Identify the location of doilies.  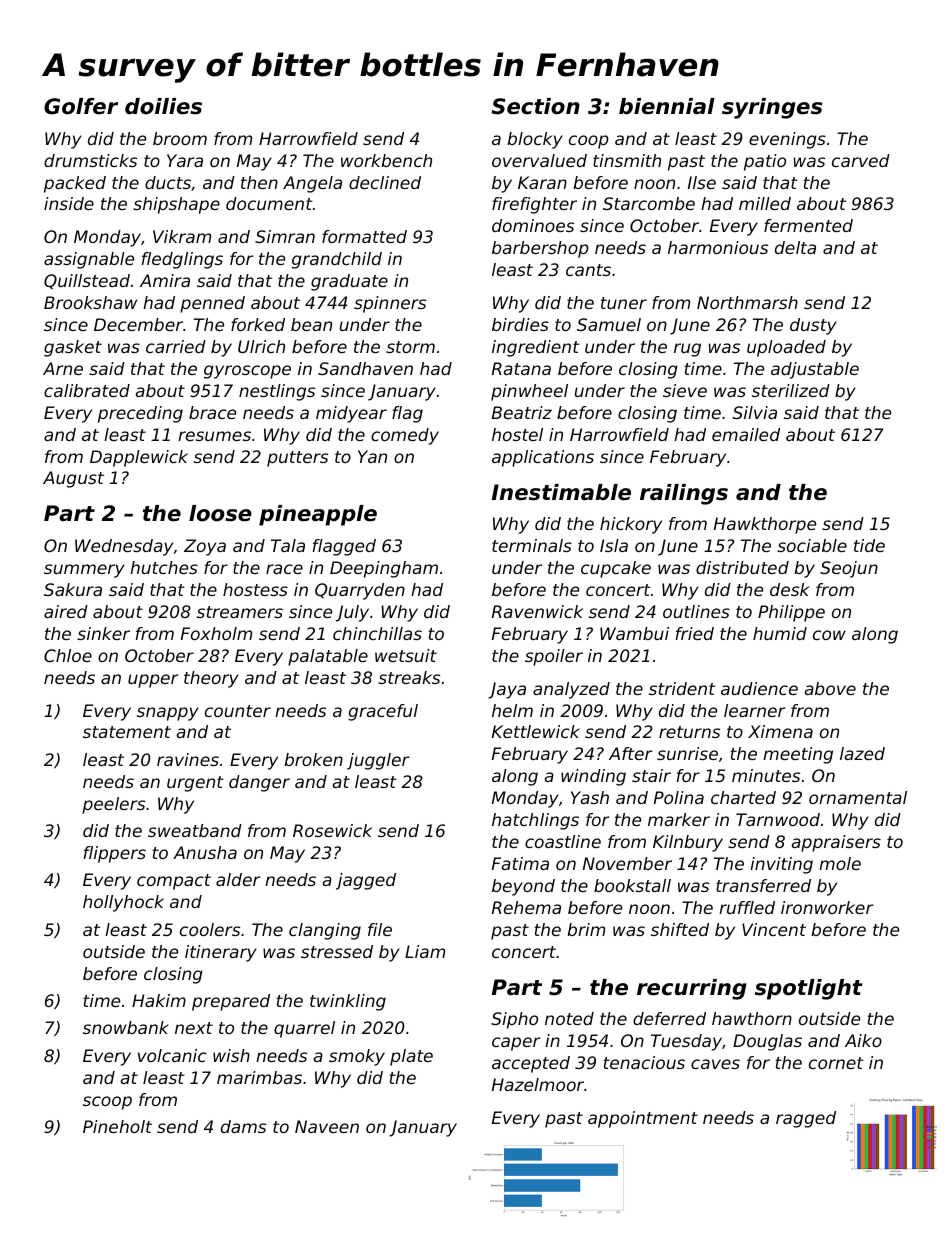
(163, 106).
